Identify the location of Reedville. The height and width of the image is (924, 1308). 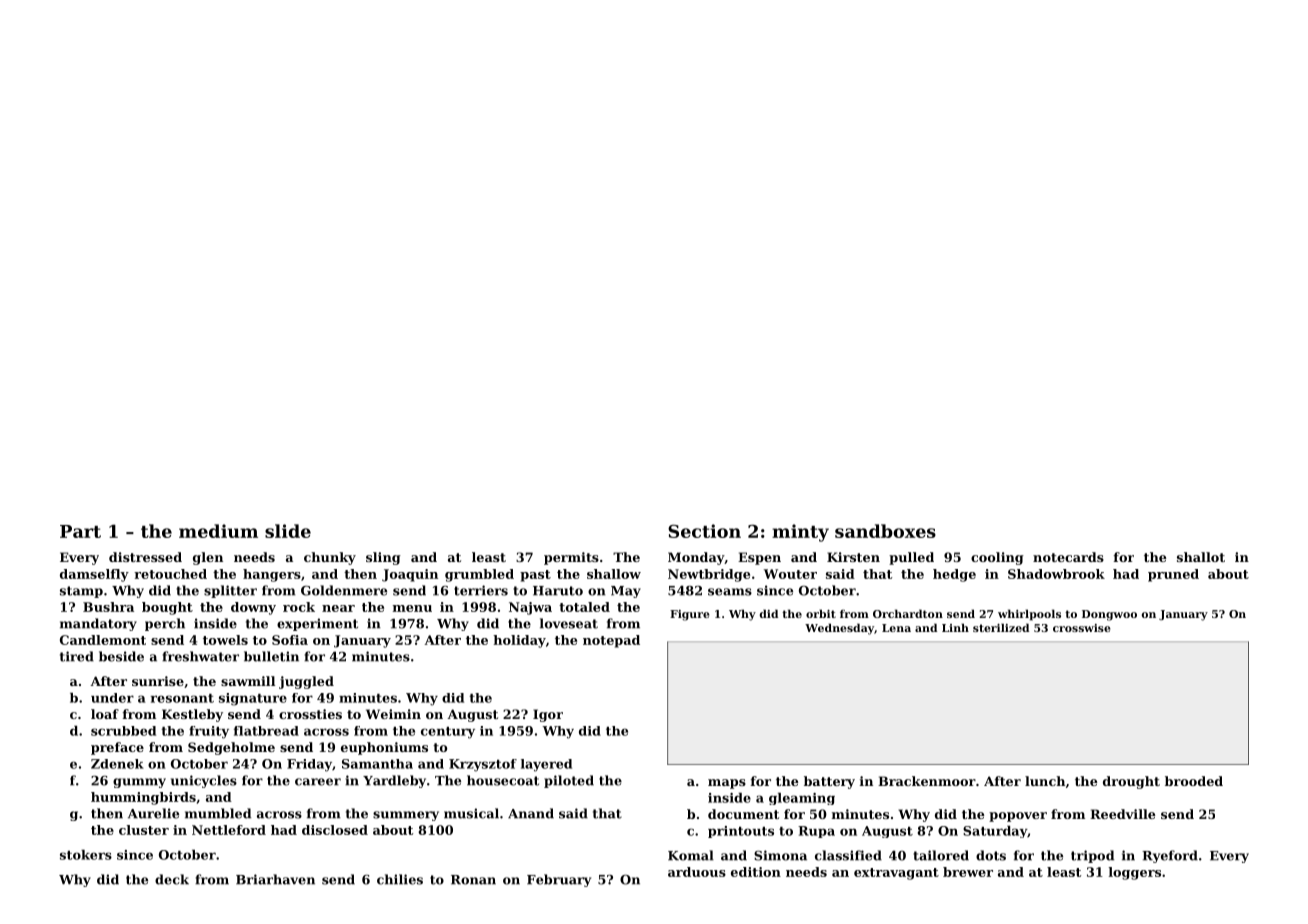
(1122, 814).
